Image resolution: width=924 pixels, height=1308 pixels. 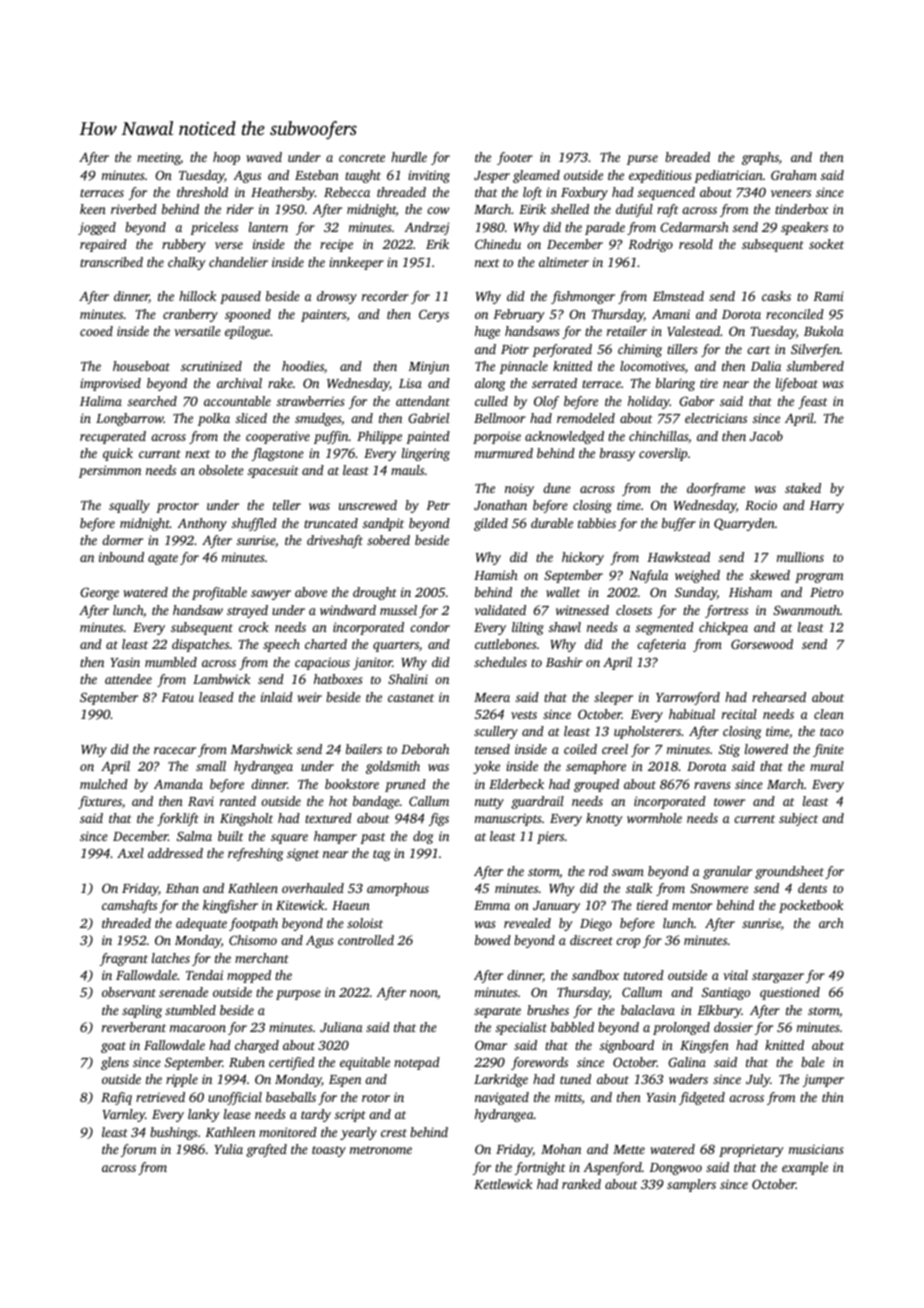 What do you see at coordinates (548, 1010) in the screenshot?
I see `brushes` at bounding box center [548, 1010].
